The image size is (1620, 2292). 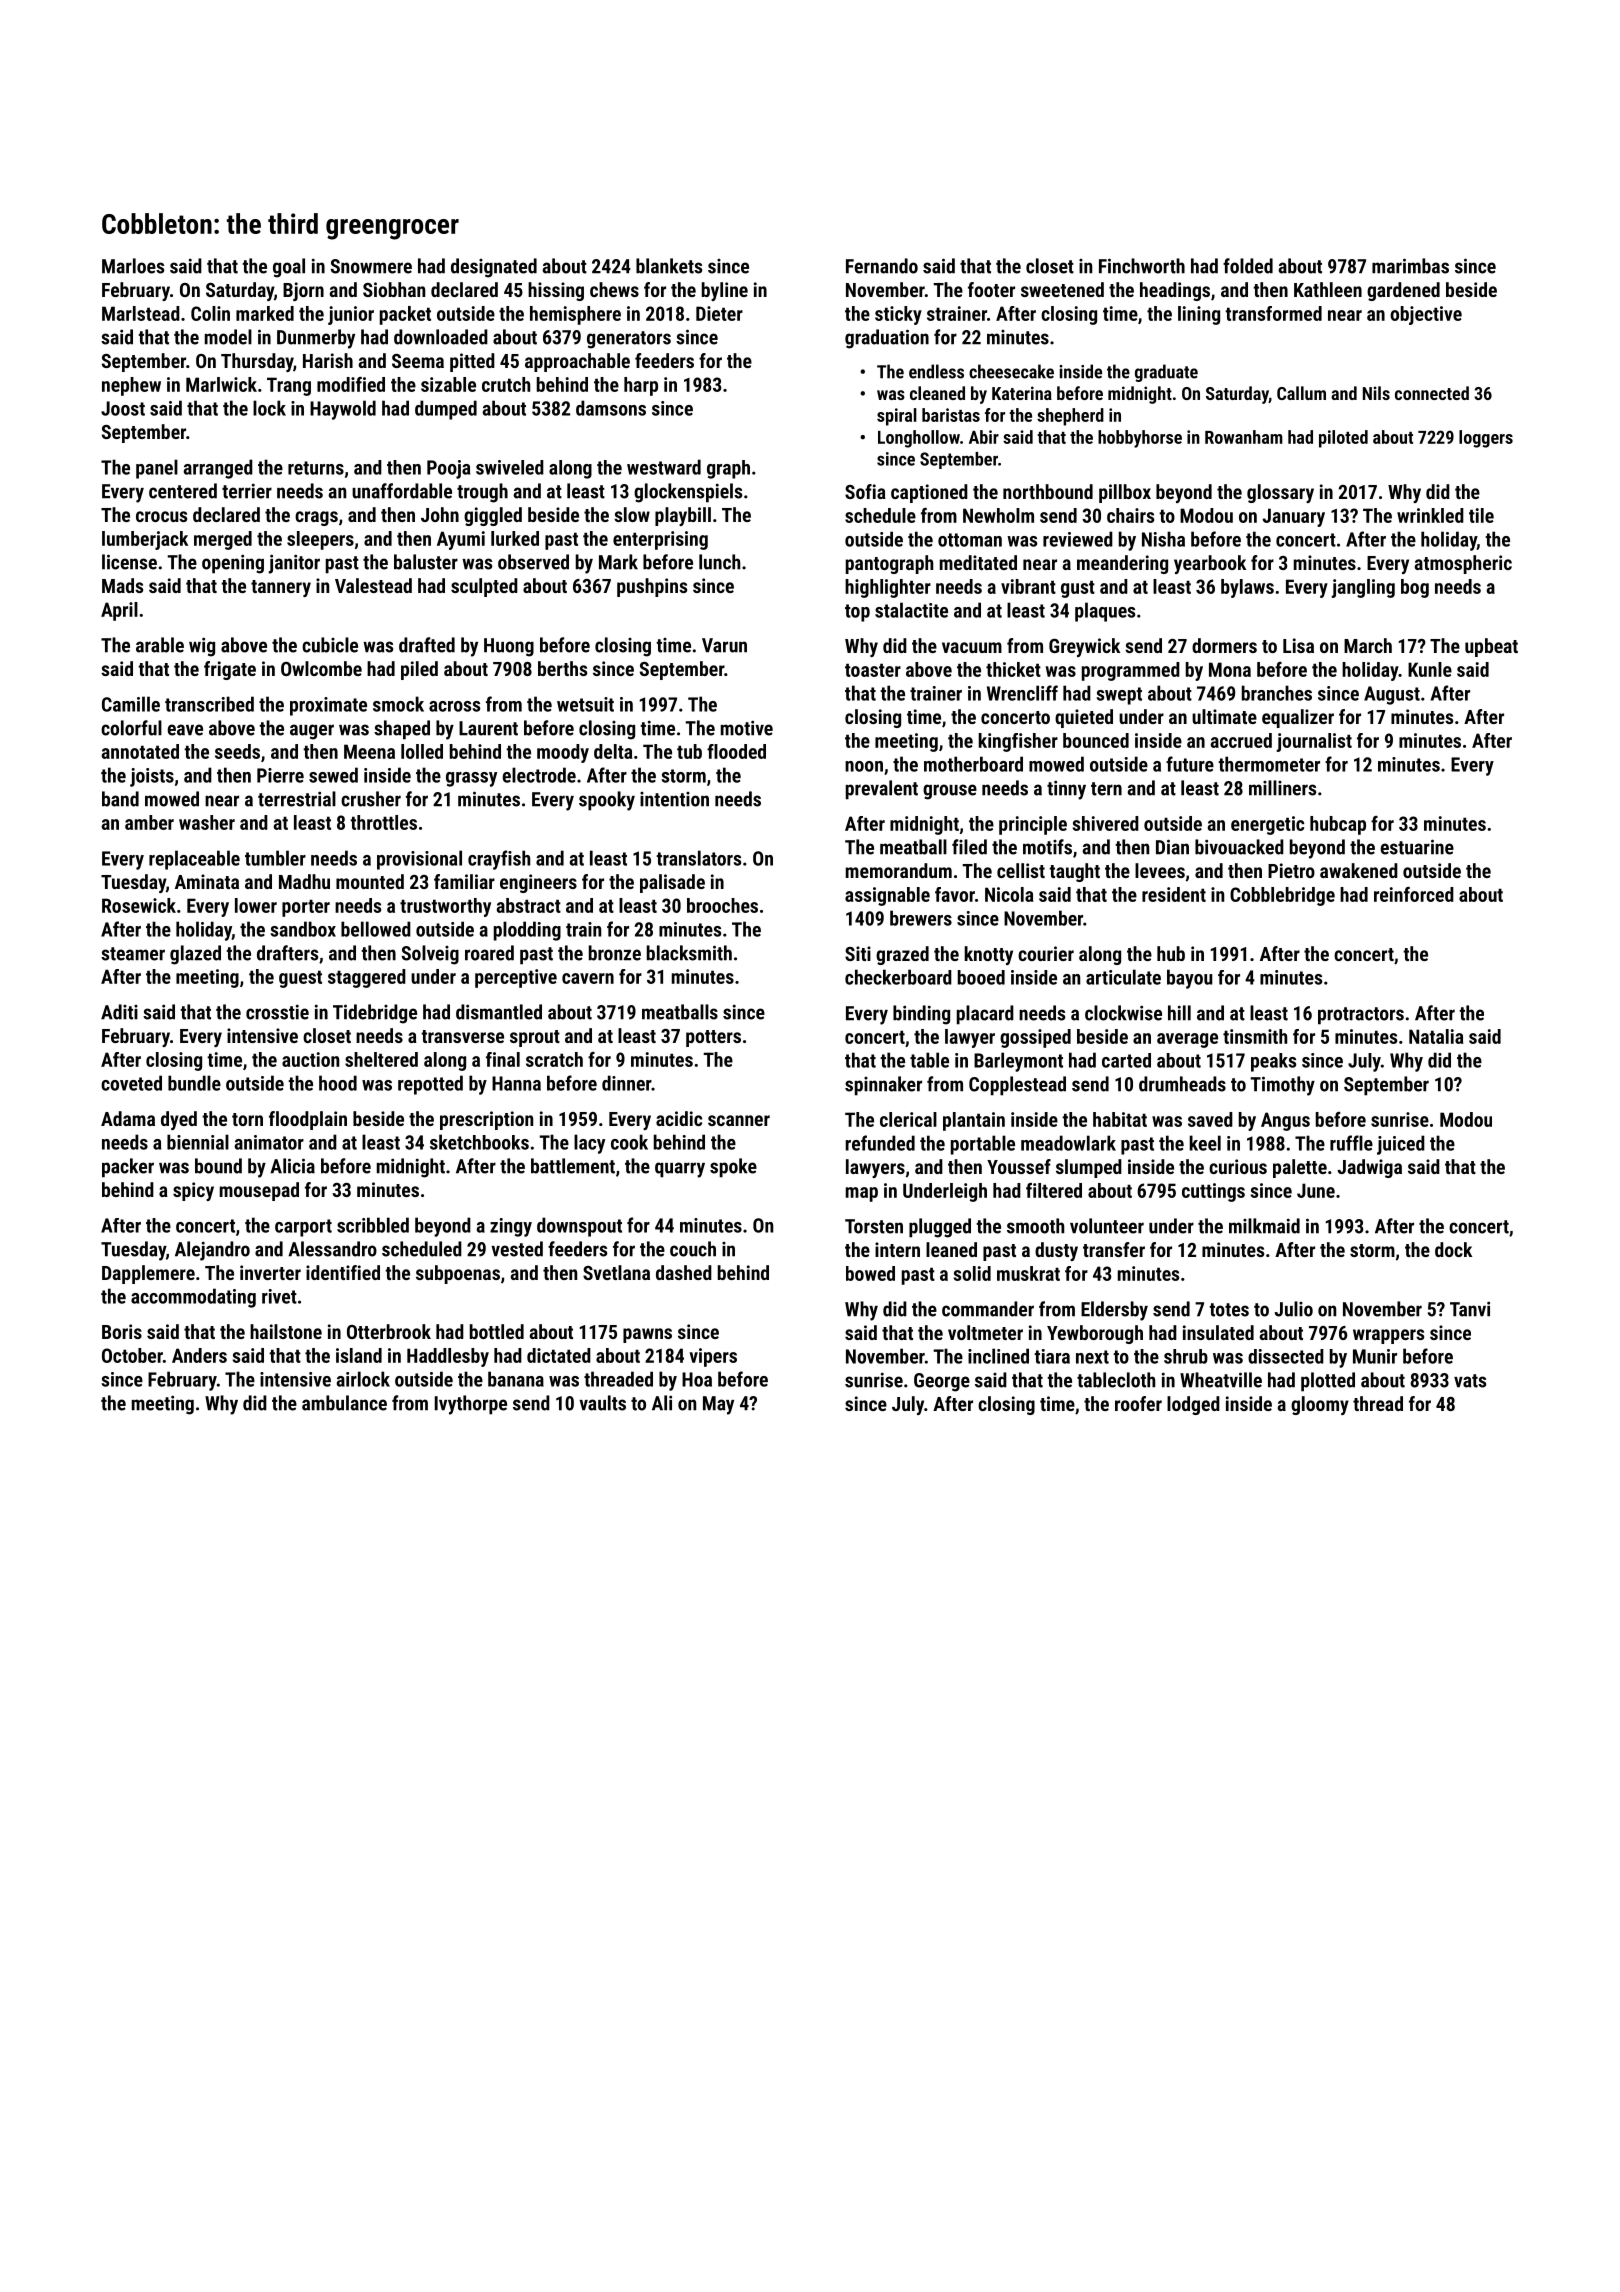 What do you see at coordinates (1320, 1405) in the image?
I see `gloomy` at bounding box center [1320, 1405].
